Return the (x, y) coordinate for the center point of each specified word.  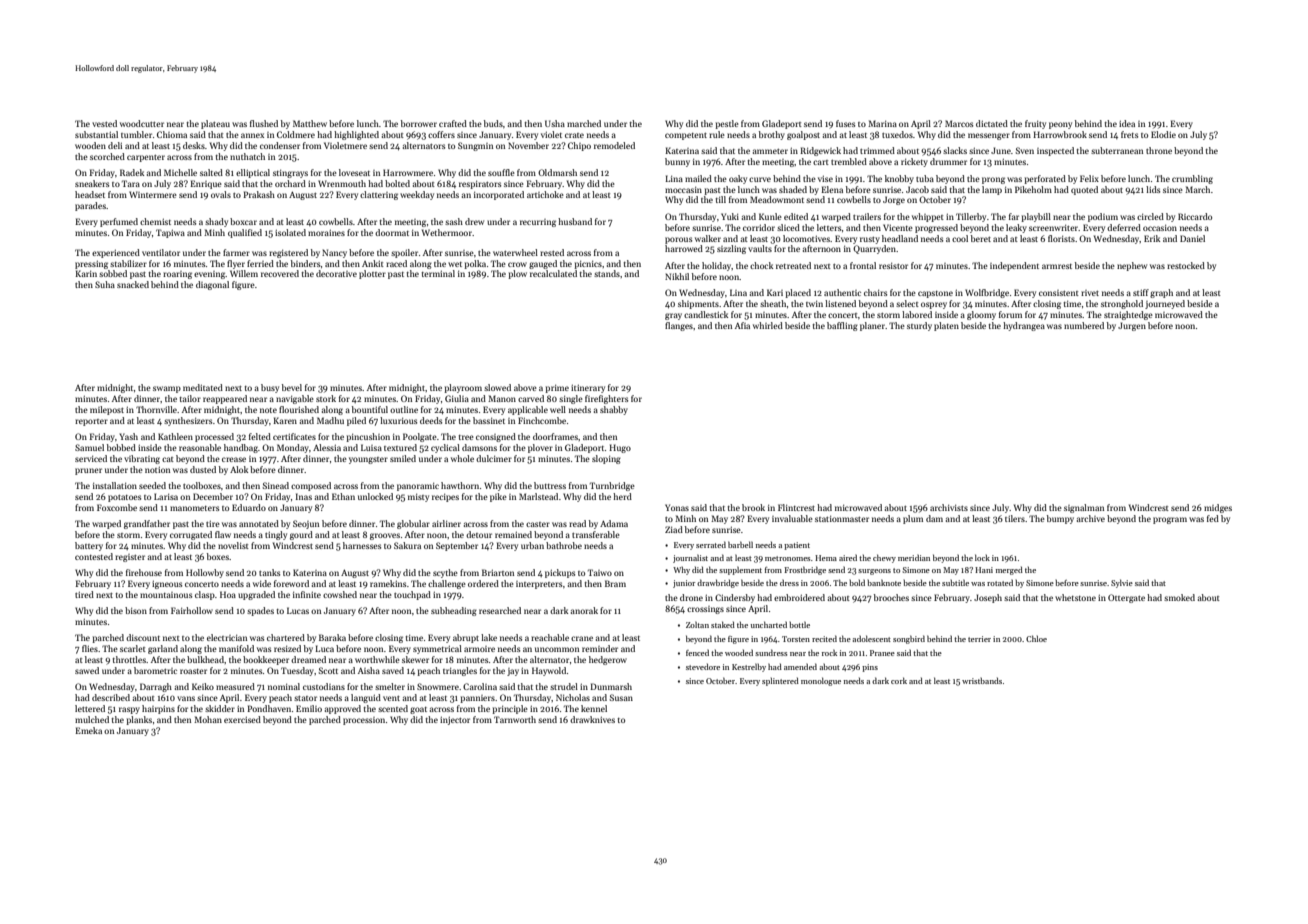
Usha (555, 123)
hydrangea (1024, 326)
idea (1127, 123)
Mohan (208, 719)
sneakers (92, 183)
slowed (497, 387)
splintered (780, 681)
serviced (91, 458)
